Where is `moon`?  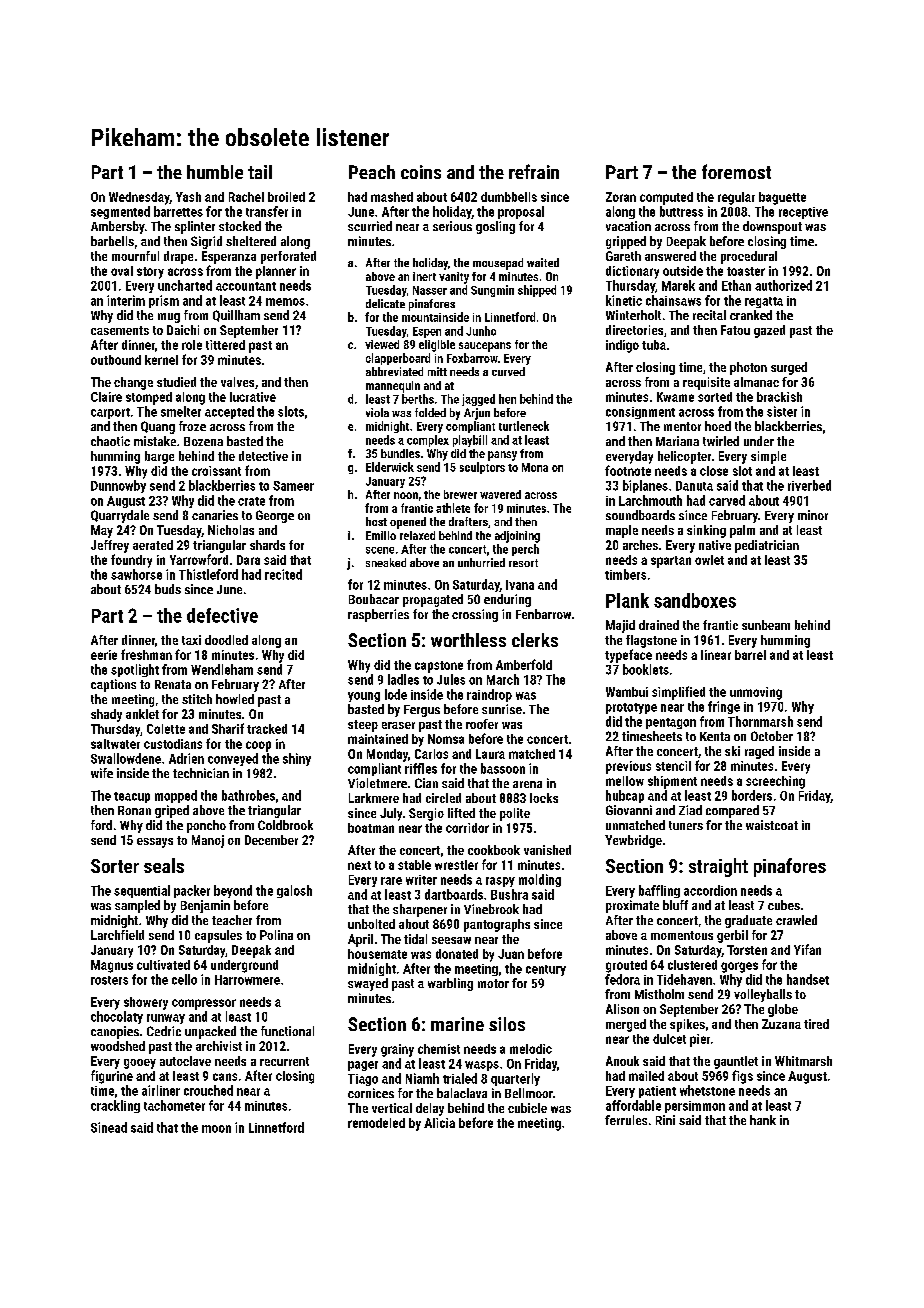 moon is located at coordinates (216, 1129).
